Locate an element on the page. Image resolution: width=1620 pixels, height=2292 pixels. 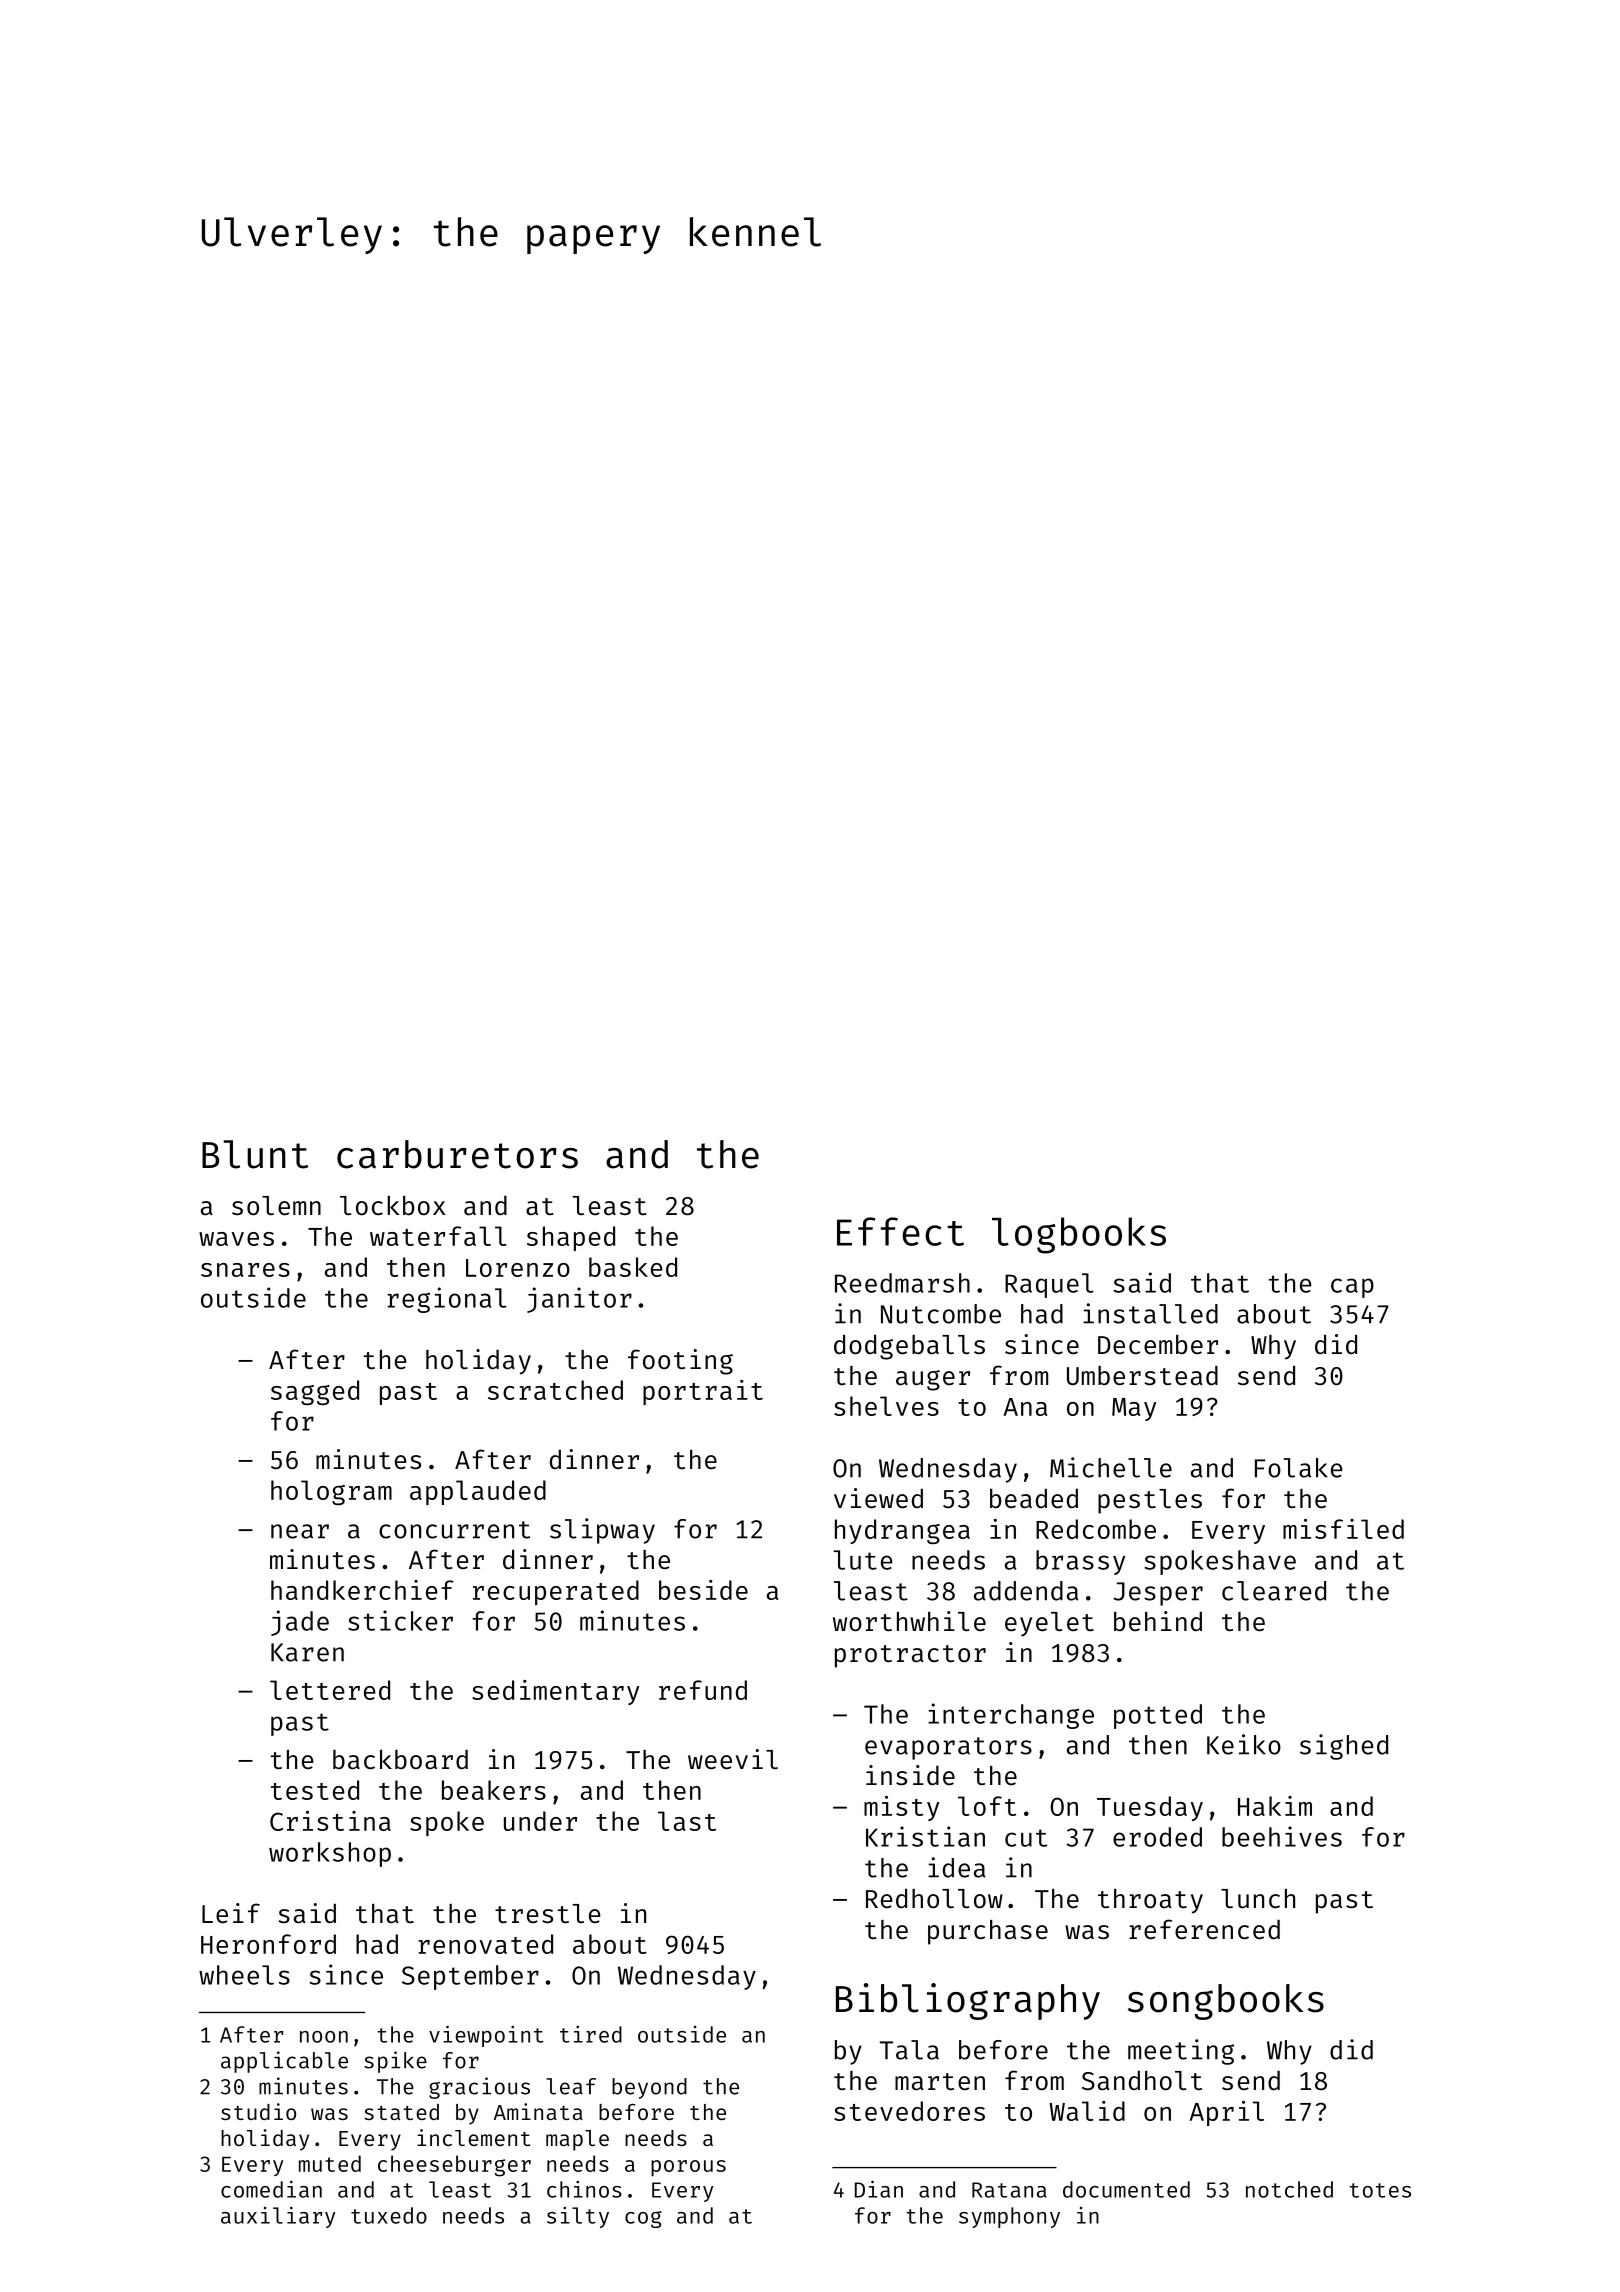
logbooks is located at coordinates (1079, 1235).
